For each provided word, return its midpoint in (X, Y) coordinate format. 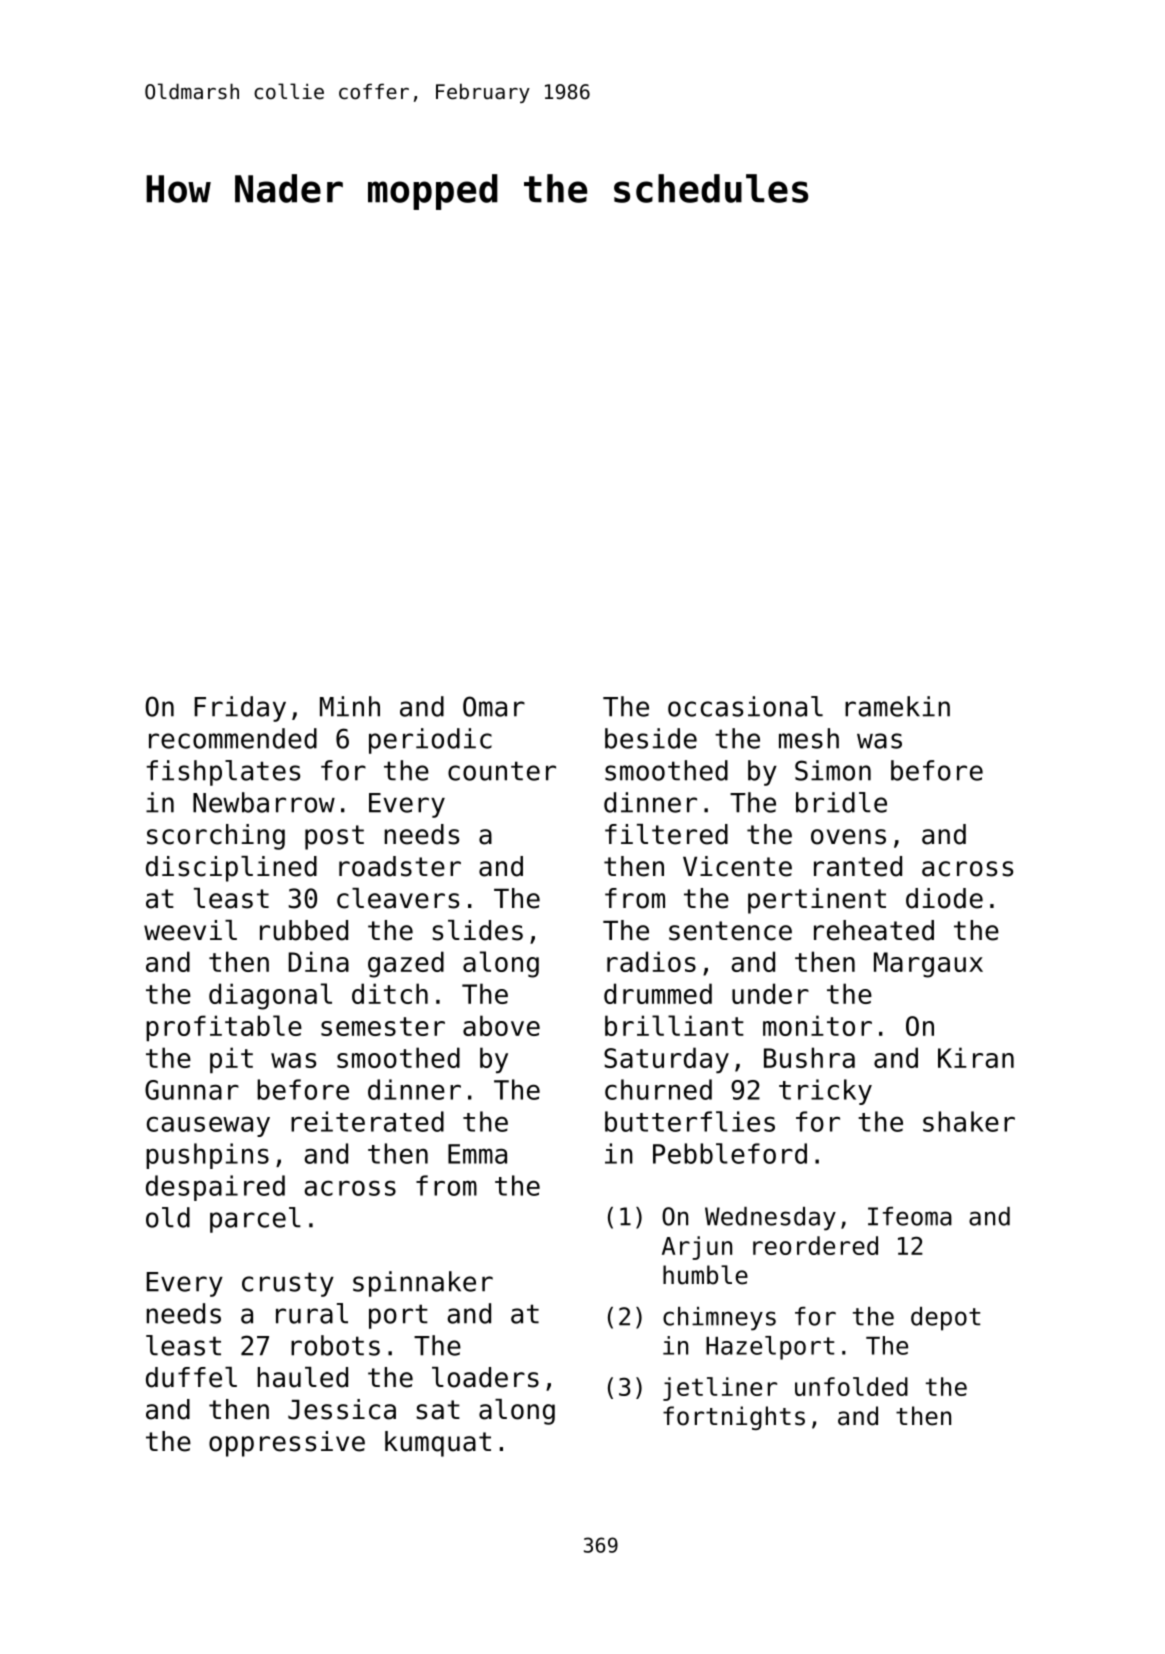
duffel (191, 1377)
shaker (969, 1121)
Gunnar (192, 1090)
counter (502, 771)
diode (944, 898)
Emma (477, 1154)
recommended (233, 738)
